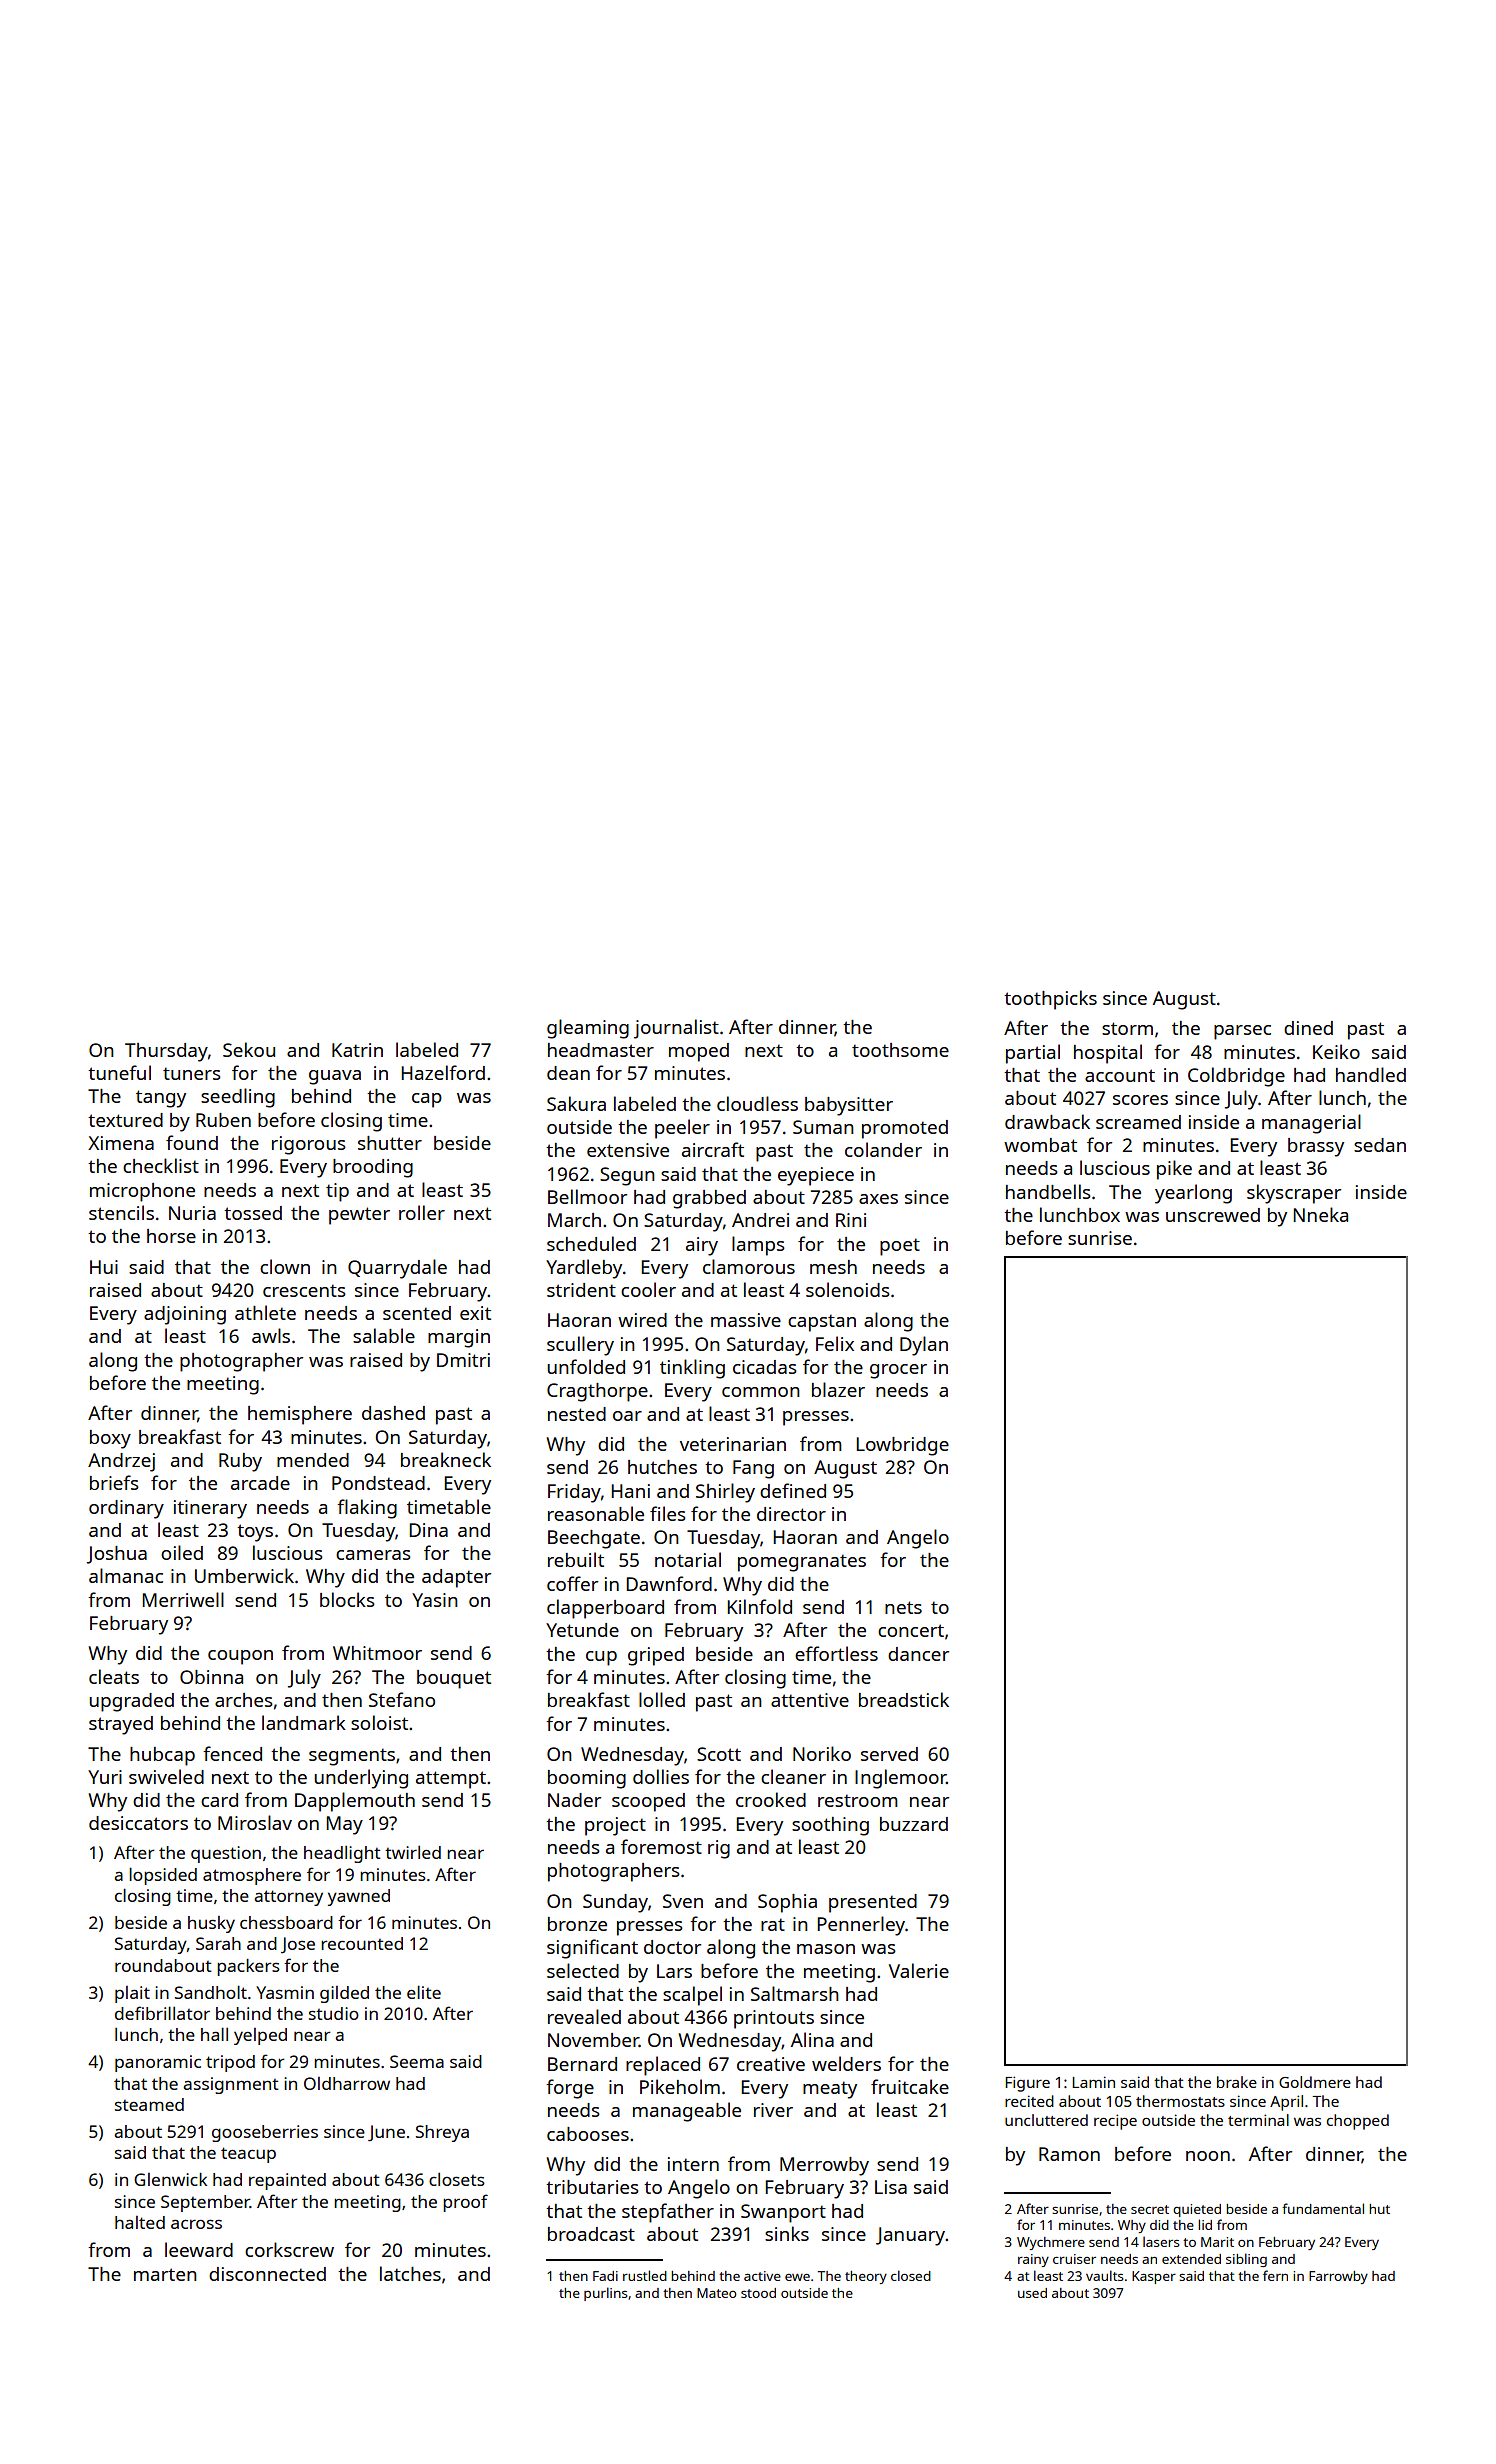  Describe the element at coordinates (587, 1196) in the screenshot. I see `Bellmoor` at that location.
